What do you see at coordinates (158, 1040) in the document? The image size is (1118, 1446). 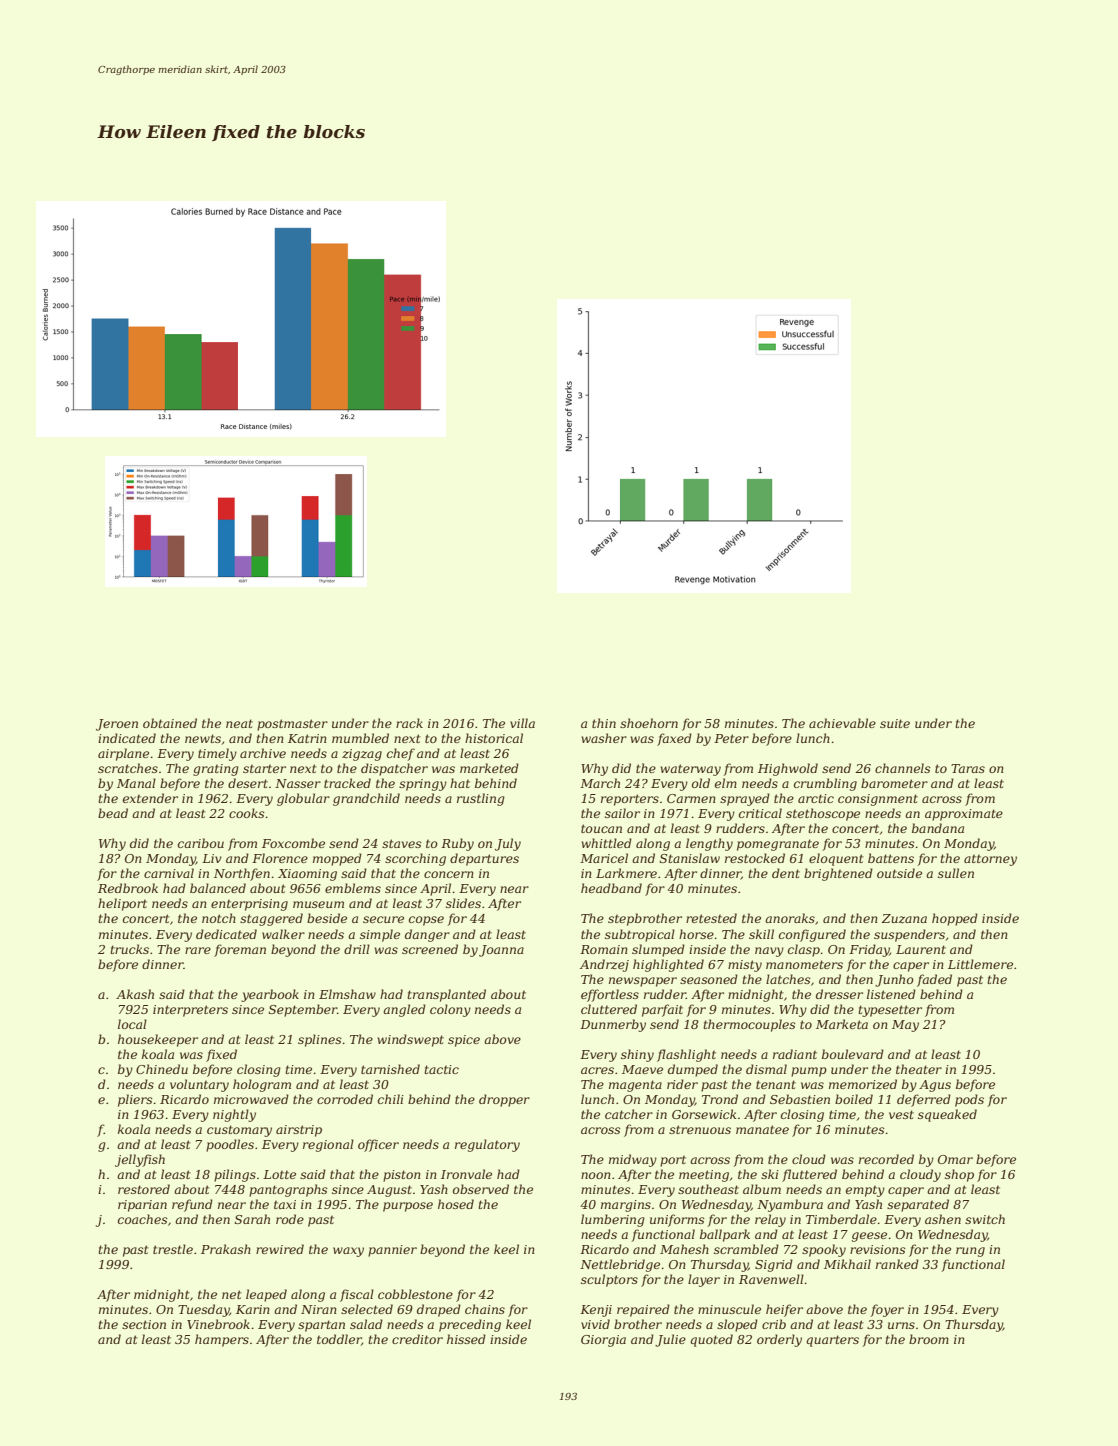 I see `housekeeper` at bounding box center [158, 1040].
